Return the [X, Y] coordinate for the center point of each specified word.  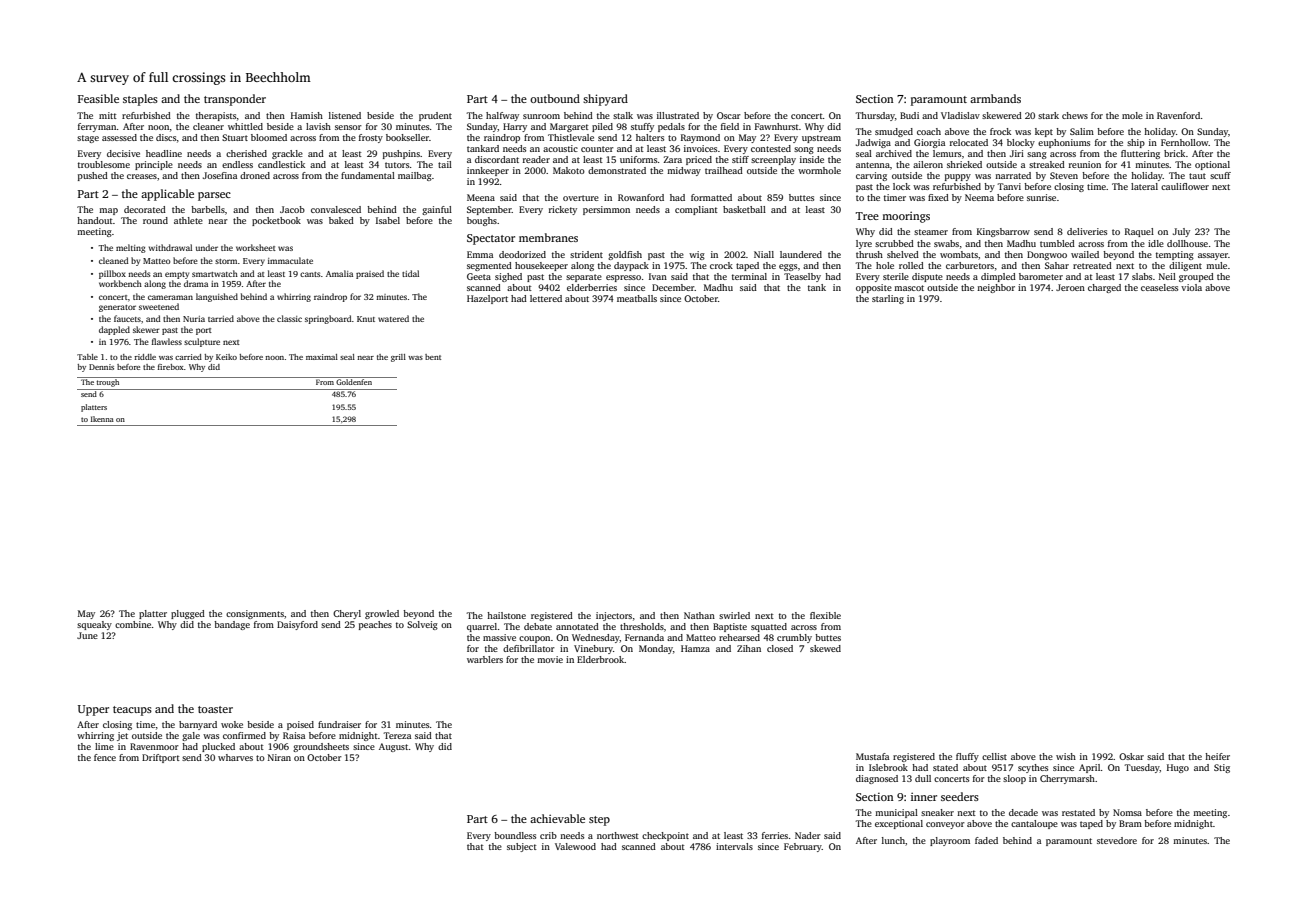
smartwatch [215, 273]
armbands [995, 98]
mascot [909, 288]
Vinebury [593, 649]
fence [105, 757]
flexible [825, 615]
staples [140, 100]
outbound [555, 98]
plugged [188, 614]
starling [888, 299]
